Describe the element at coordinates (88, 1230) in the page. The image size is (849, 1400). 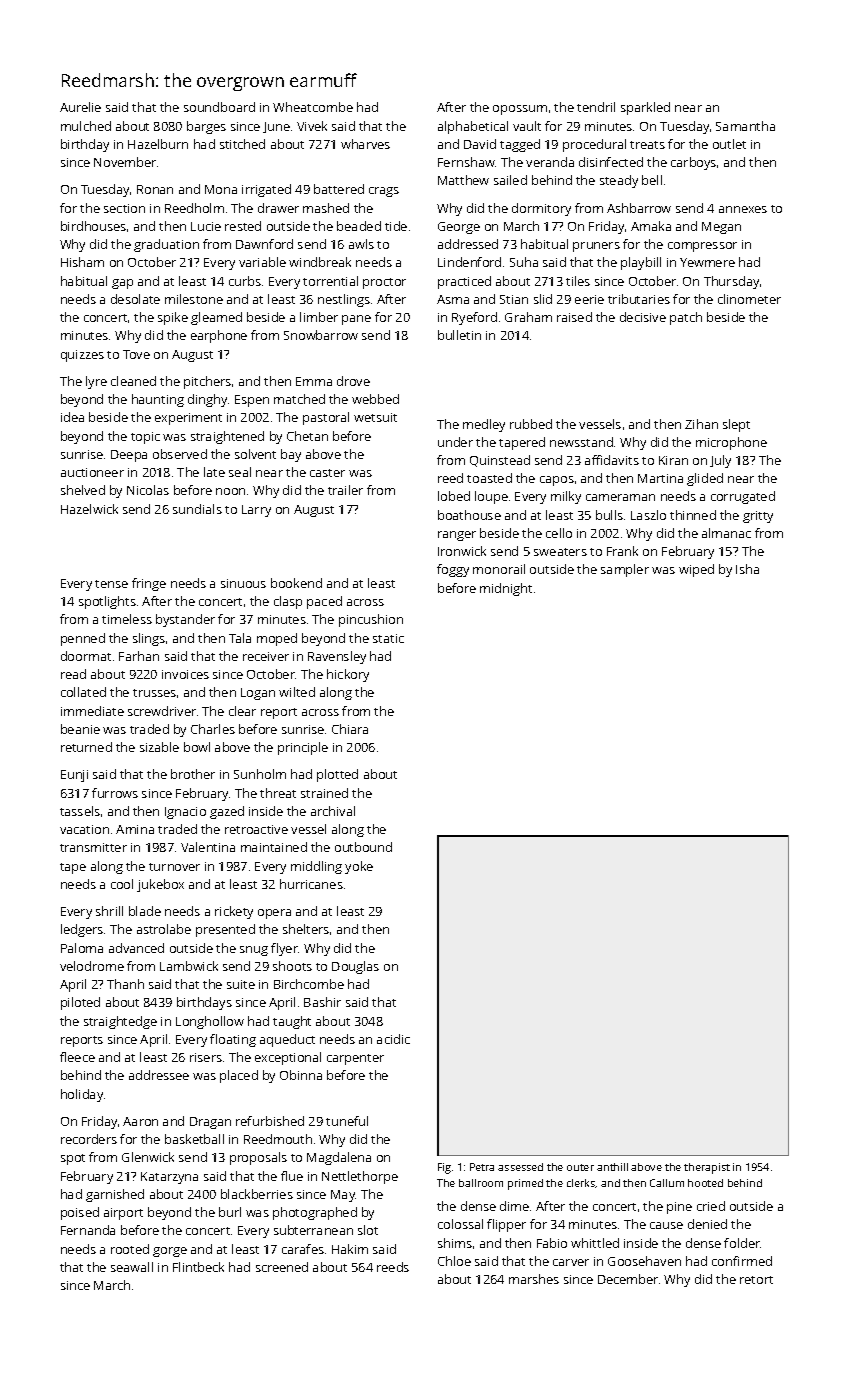
I see `Fernanda` at that location.
